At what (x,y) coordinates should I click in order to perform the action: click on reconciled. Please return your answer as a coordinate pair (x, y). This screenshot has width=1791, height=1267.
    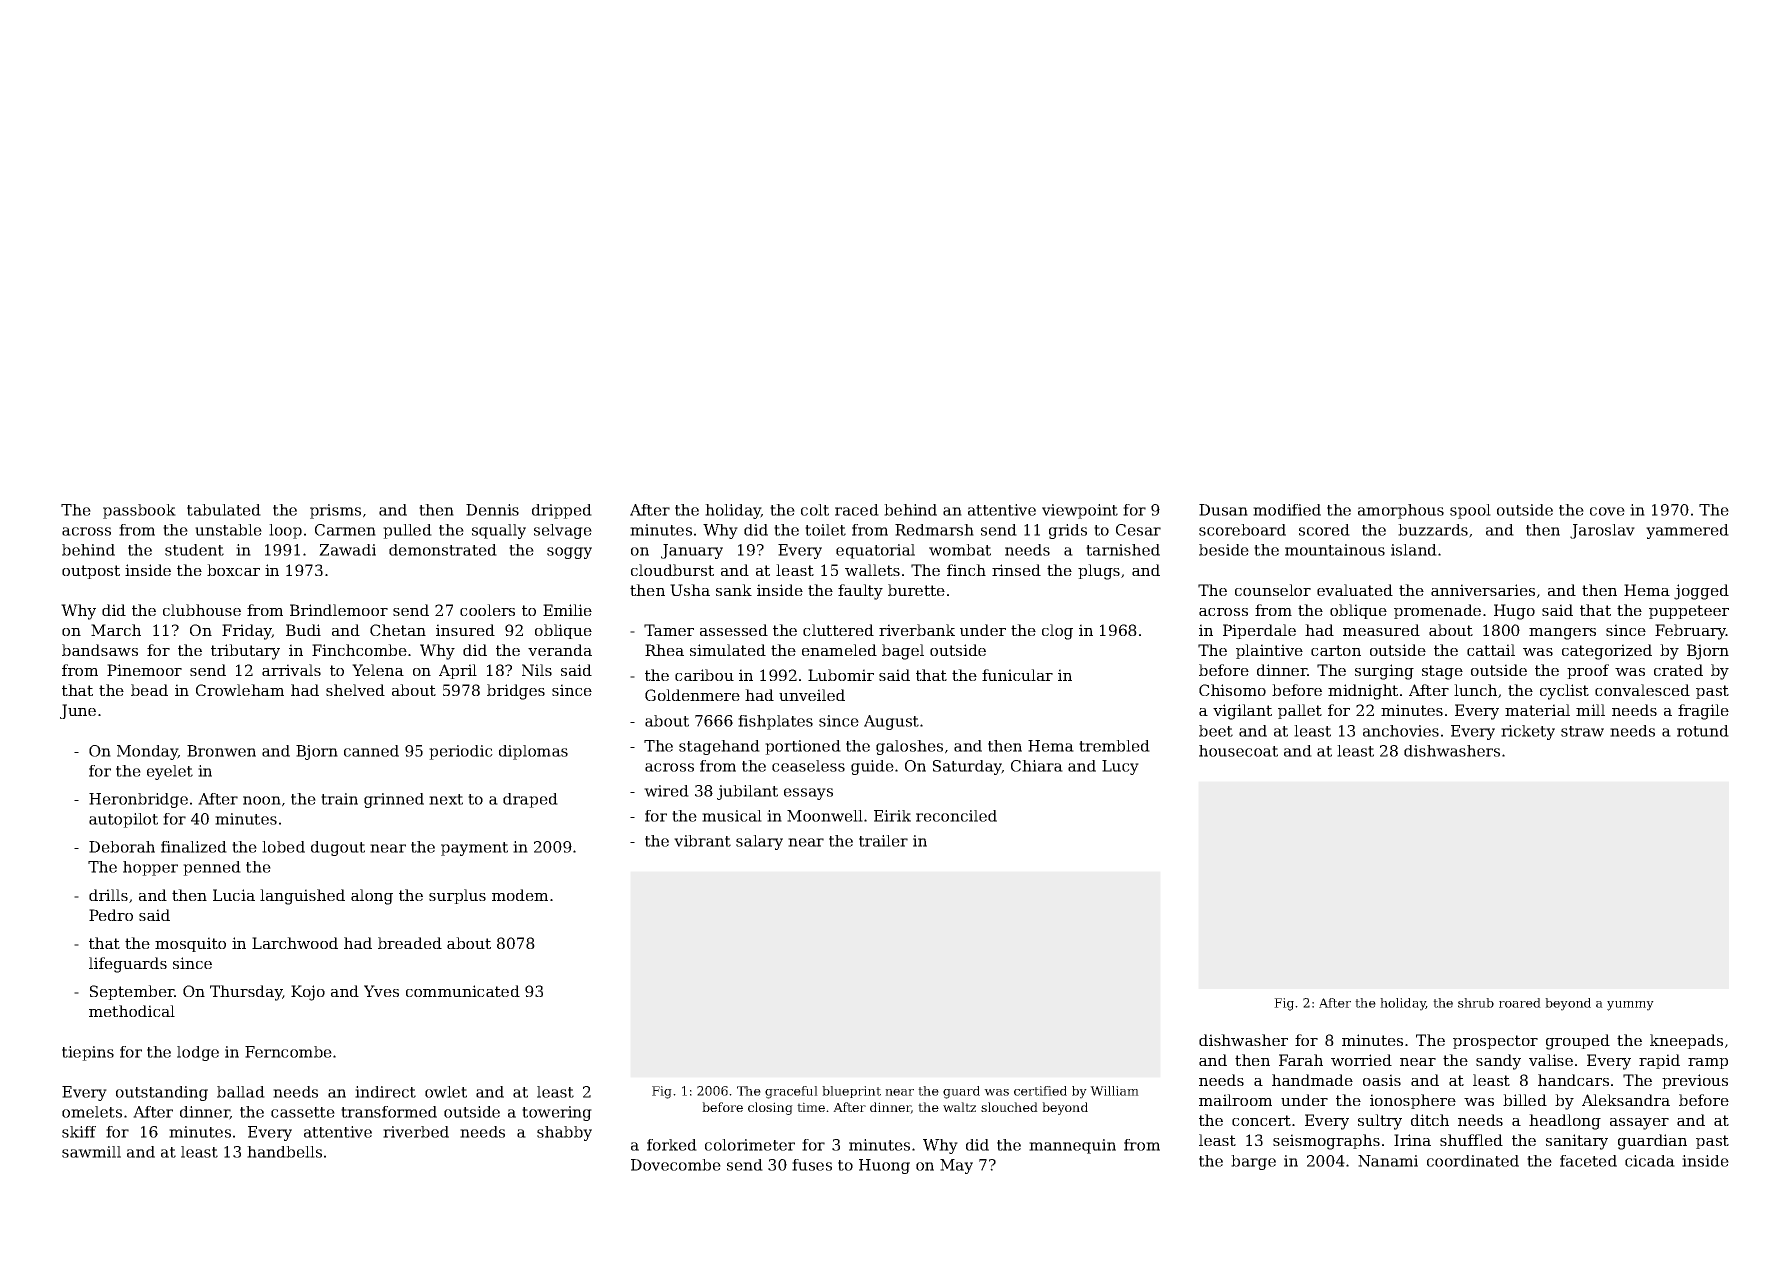
    Looking at the image, I should click on (956, 816).
